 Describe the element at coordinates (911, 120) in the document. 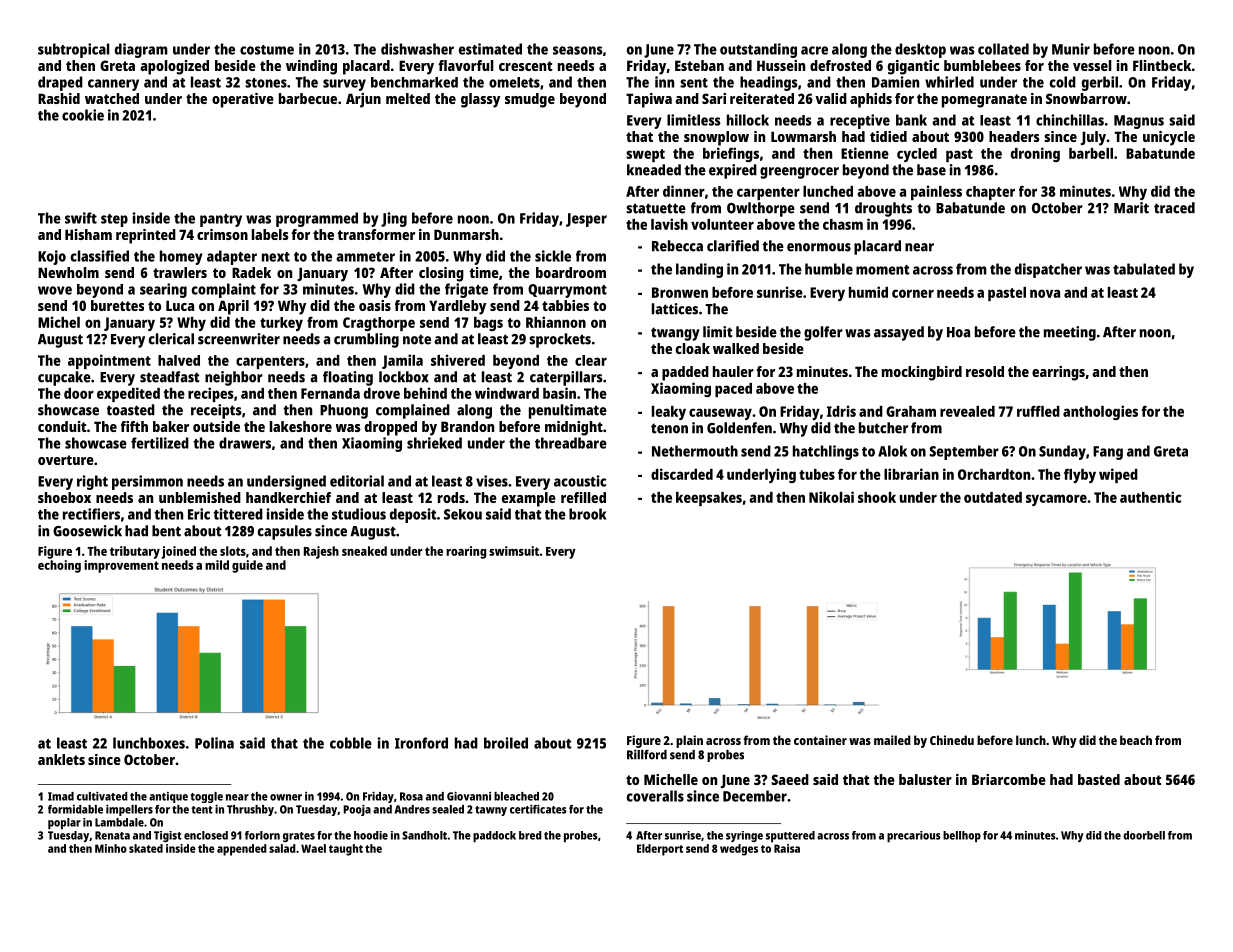

I see `bank` at that location.
